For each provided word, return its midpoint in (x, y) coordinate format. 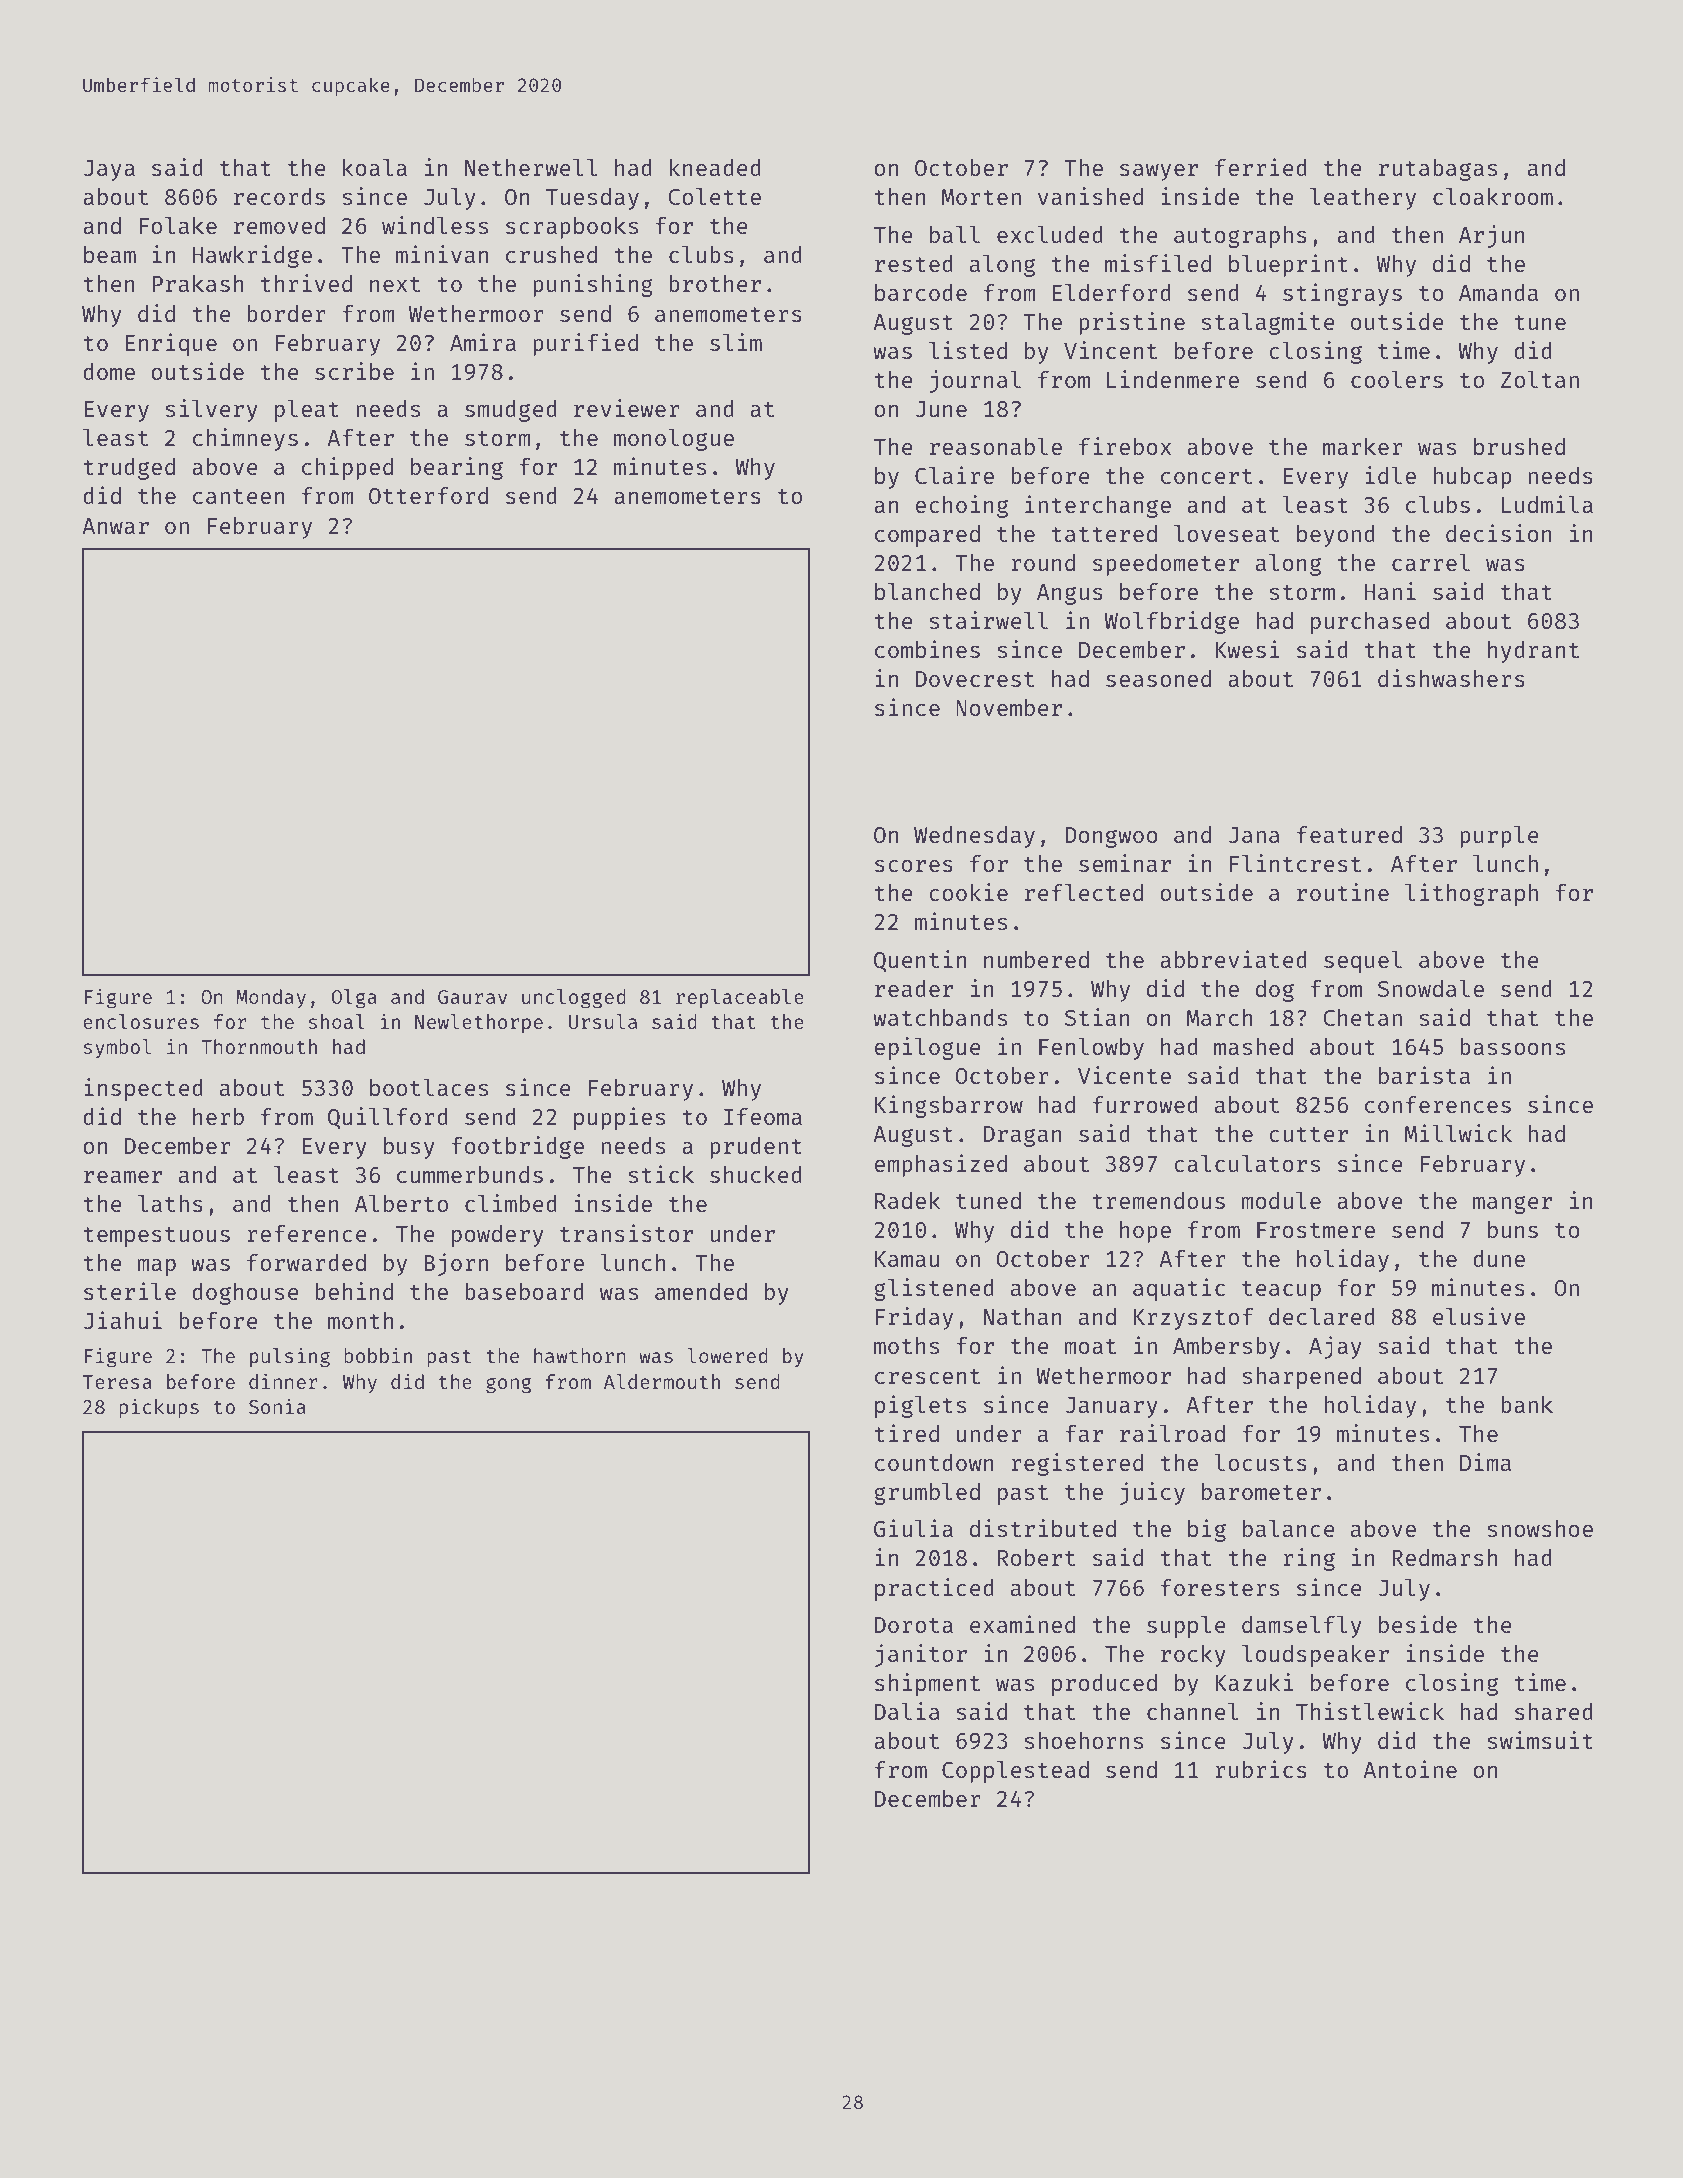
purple (1499, 837)
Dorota (914, 1625)
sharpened (1301, 1378)
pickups (159, 1408)
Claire (954, 475)
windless (435, 225)
